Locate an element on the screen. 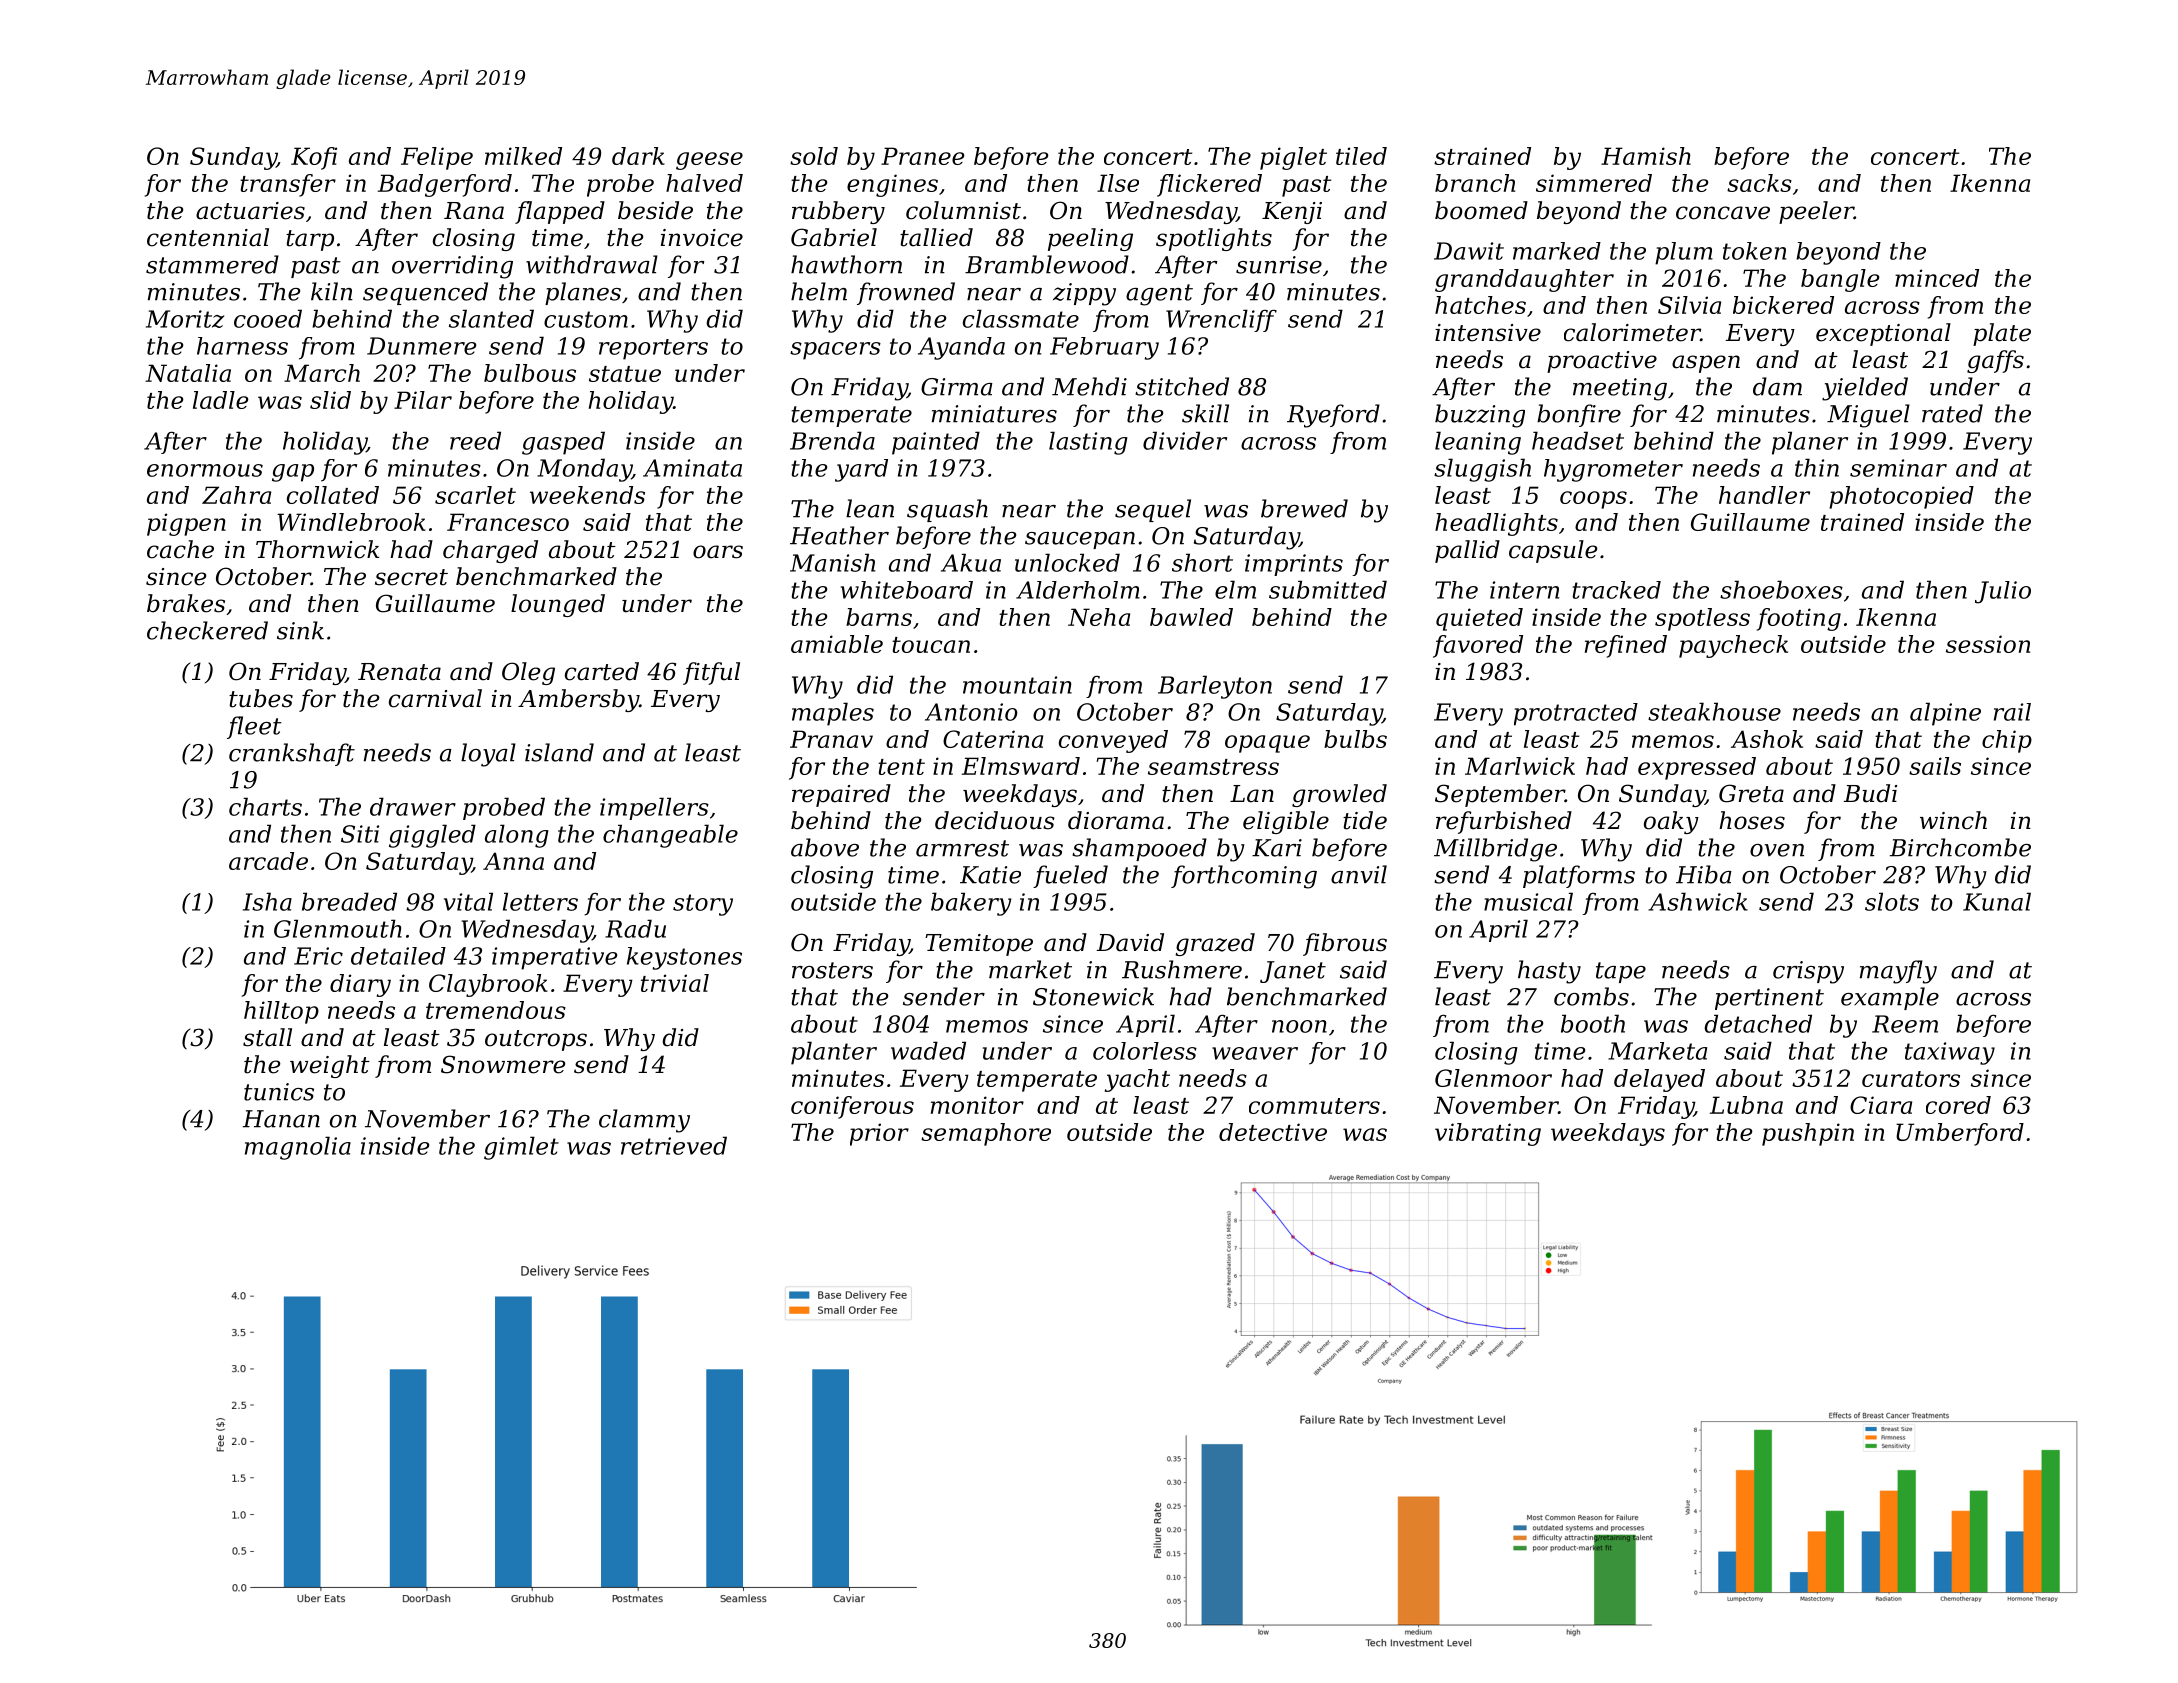 Image resolution: width=2178 pixels, height=1683 pixels. fueled is located at coordinates (1070, 876).
